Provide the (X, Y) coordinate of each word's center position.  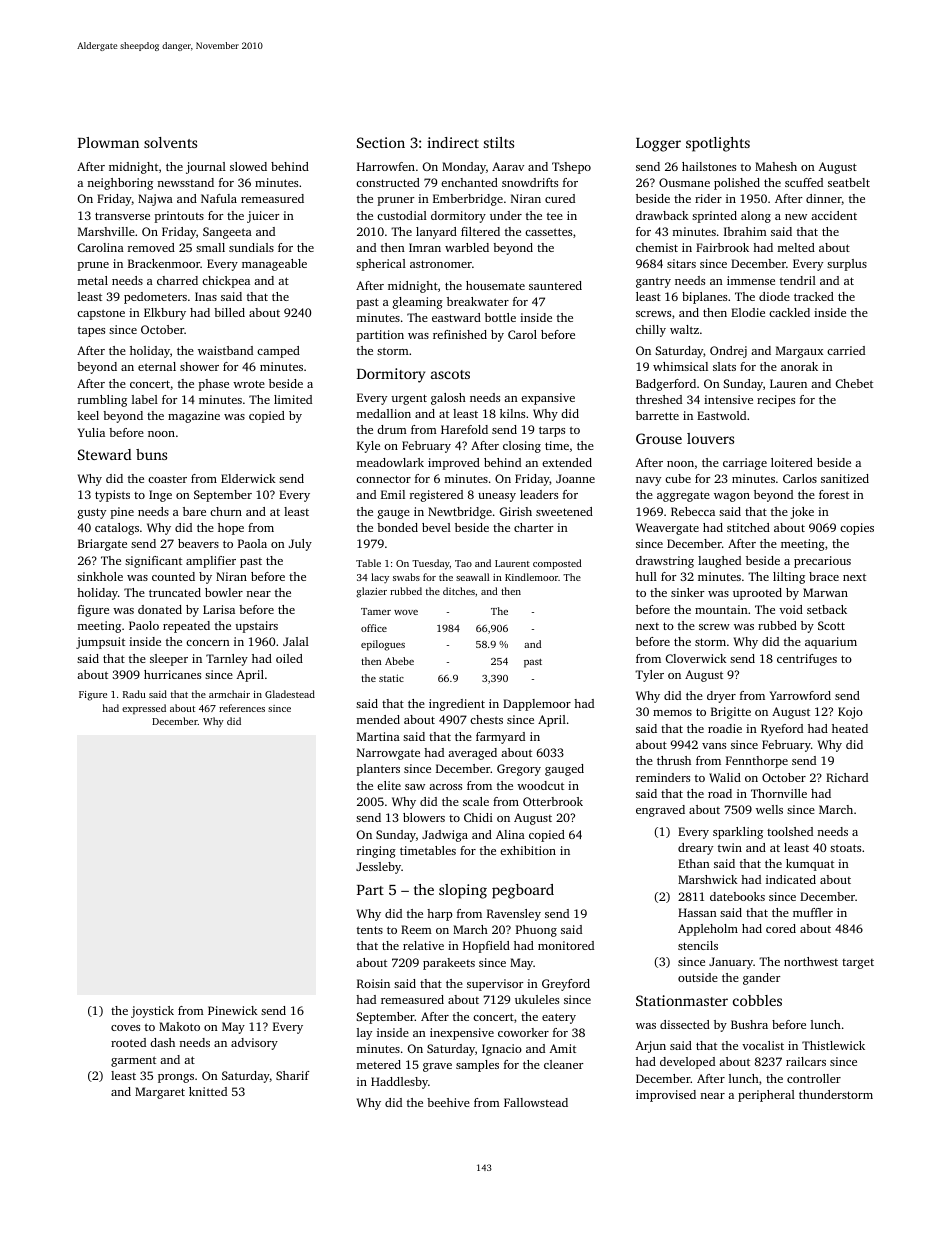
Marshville (106, 231)
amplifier (211, 562)
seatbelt (849, 182)
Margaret (160, 1093)
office (374, 628)
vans (714, 746)
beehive (448, 1102)
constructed (388, 182)
